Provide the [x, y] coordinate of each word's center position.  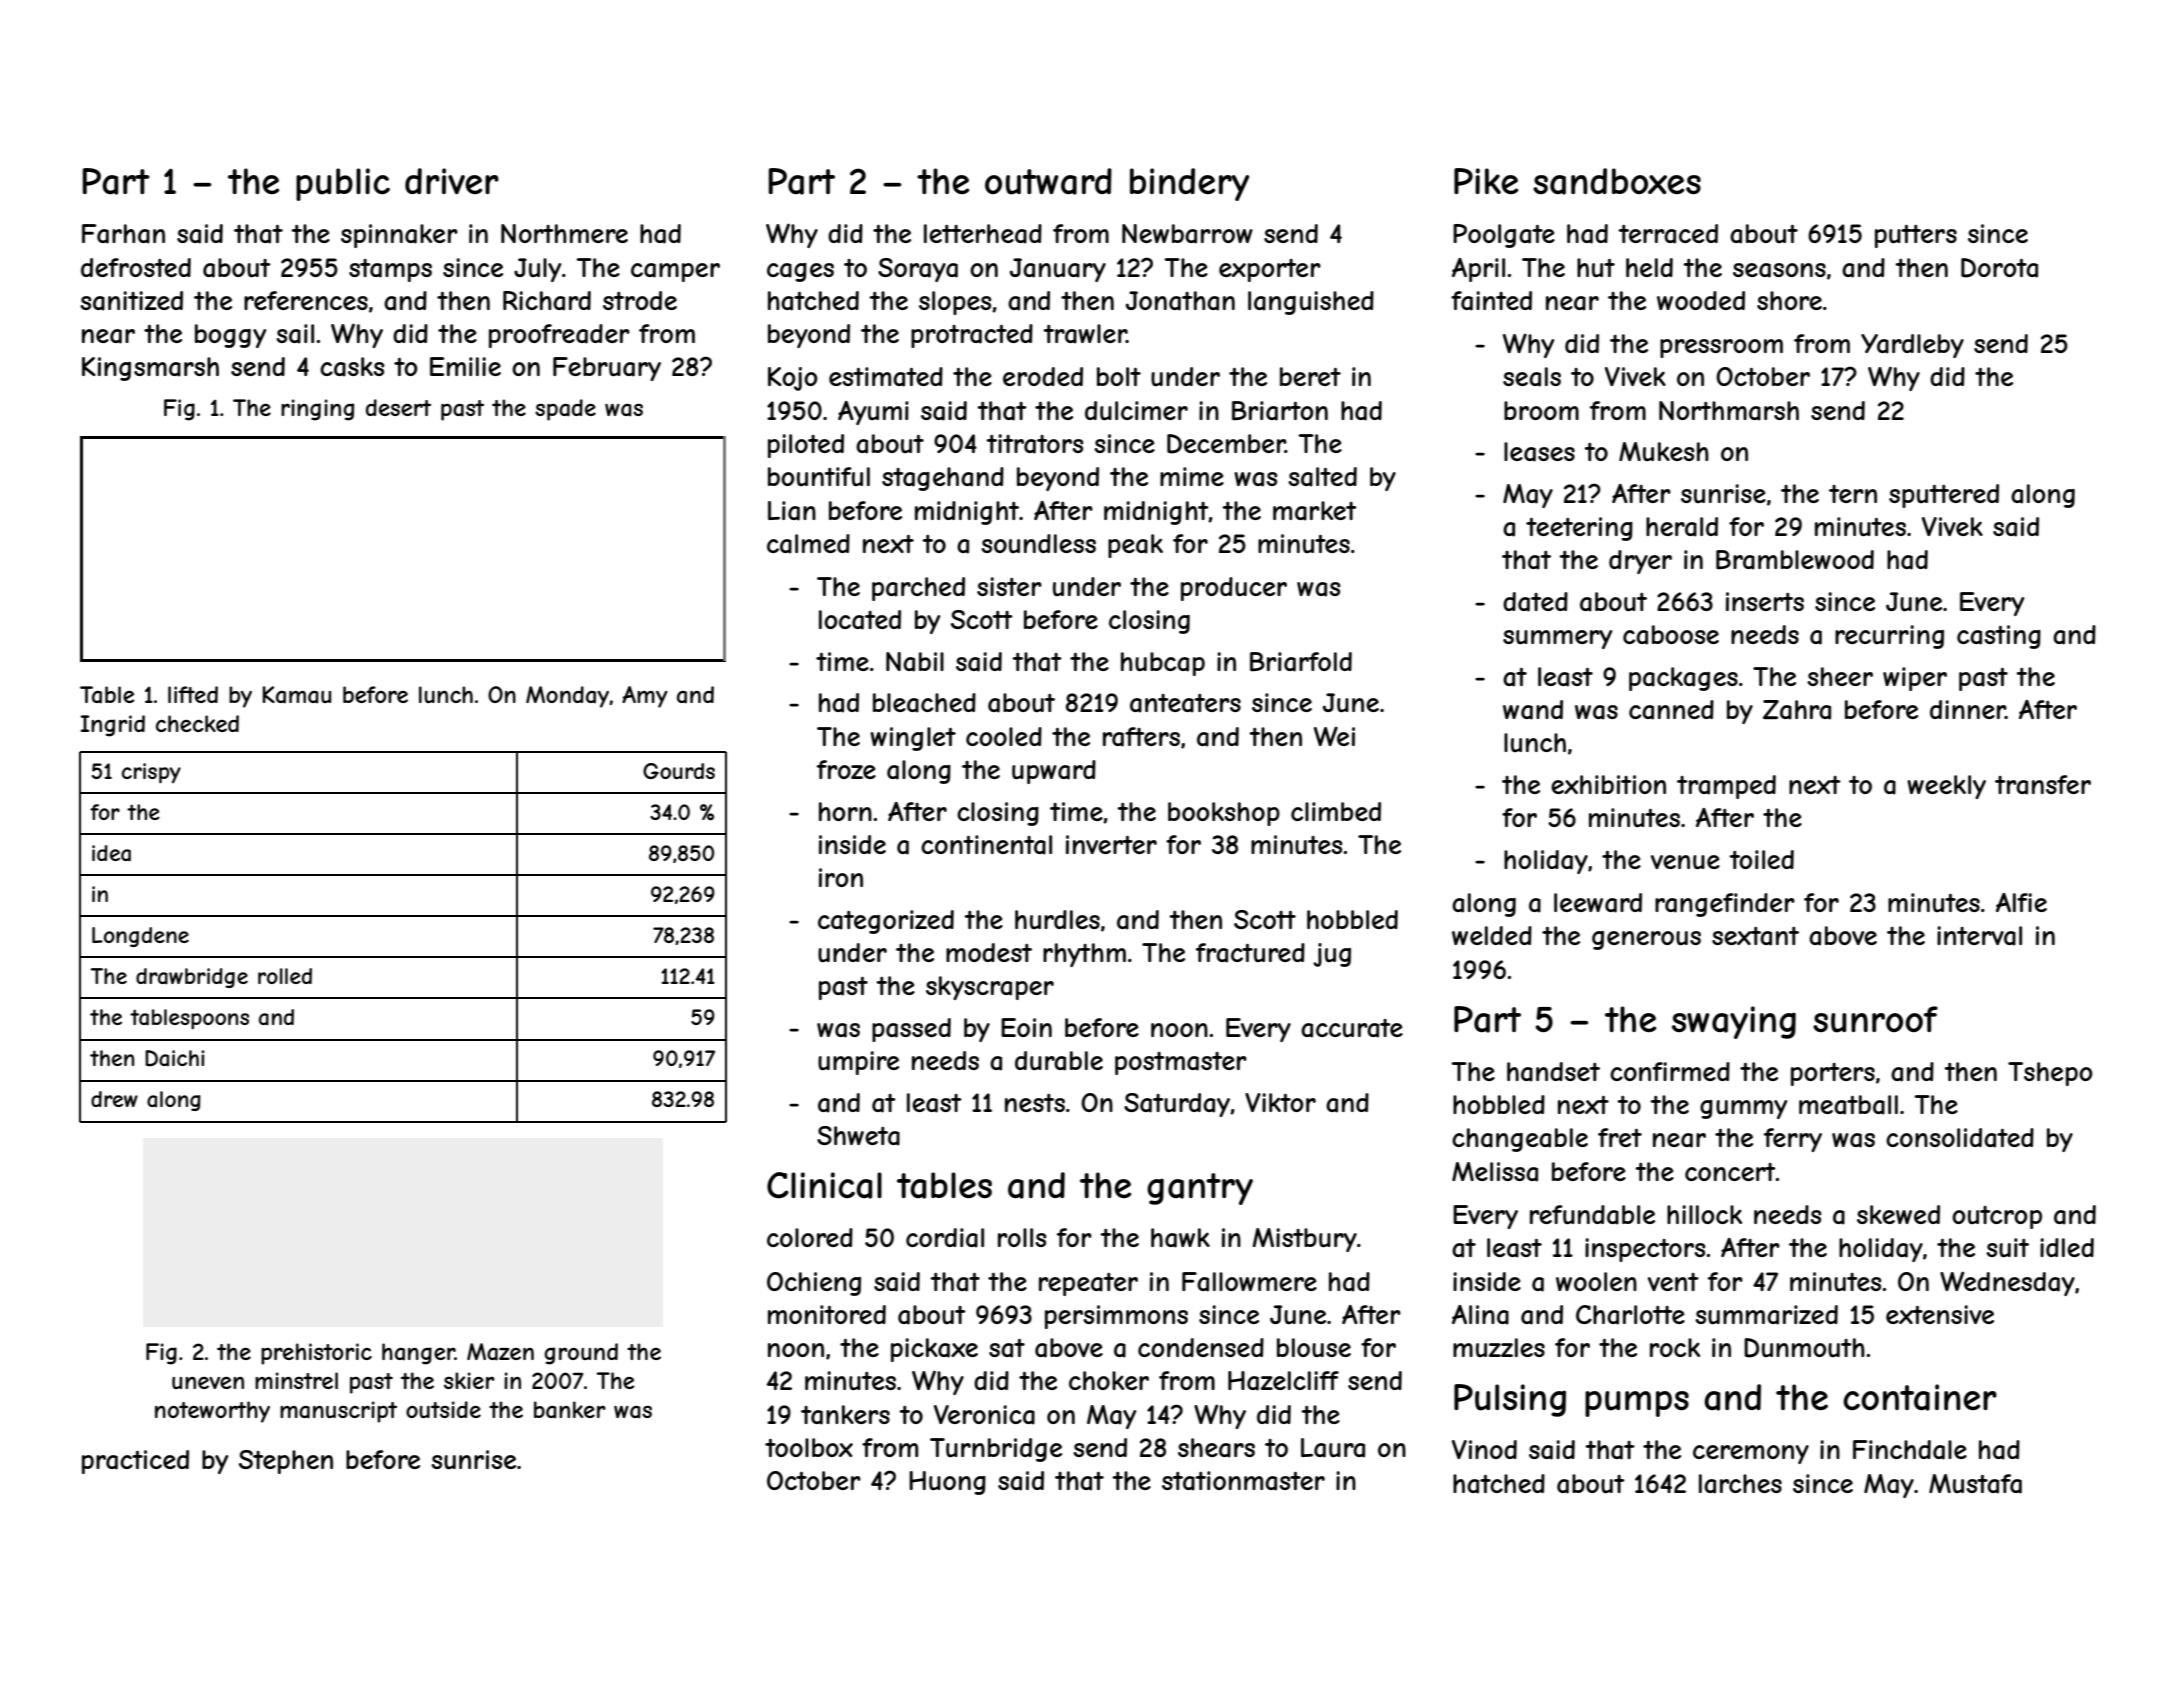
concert [1730, 1172]
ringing [317, 410]
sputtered [1944, 496]
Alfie [2021, 902]
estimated [886, 377]
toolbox [809, 1447]
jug [1332, 955]
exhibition [1608, 784]
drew [114, 1099]
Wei [1334, 736]
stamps [390, 270]
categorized [886, 922]
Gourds [679, 771]
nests [1035, 1103]
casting [1999, 637]
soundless [1038, 543]
